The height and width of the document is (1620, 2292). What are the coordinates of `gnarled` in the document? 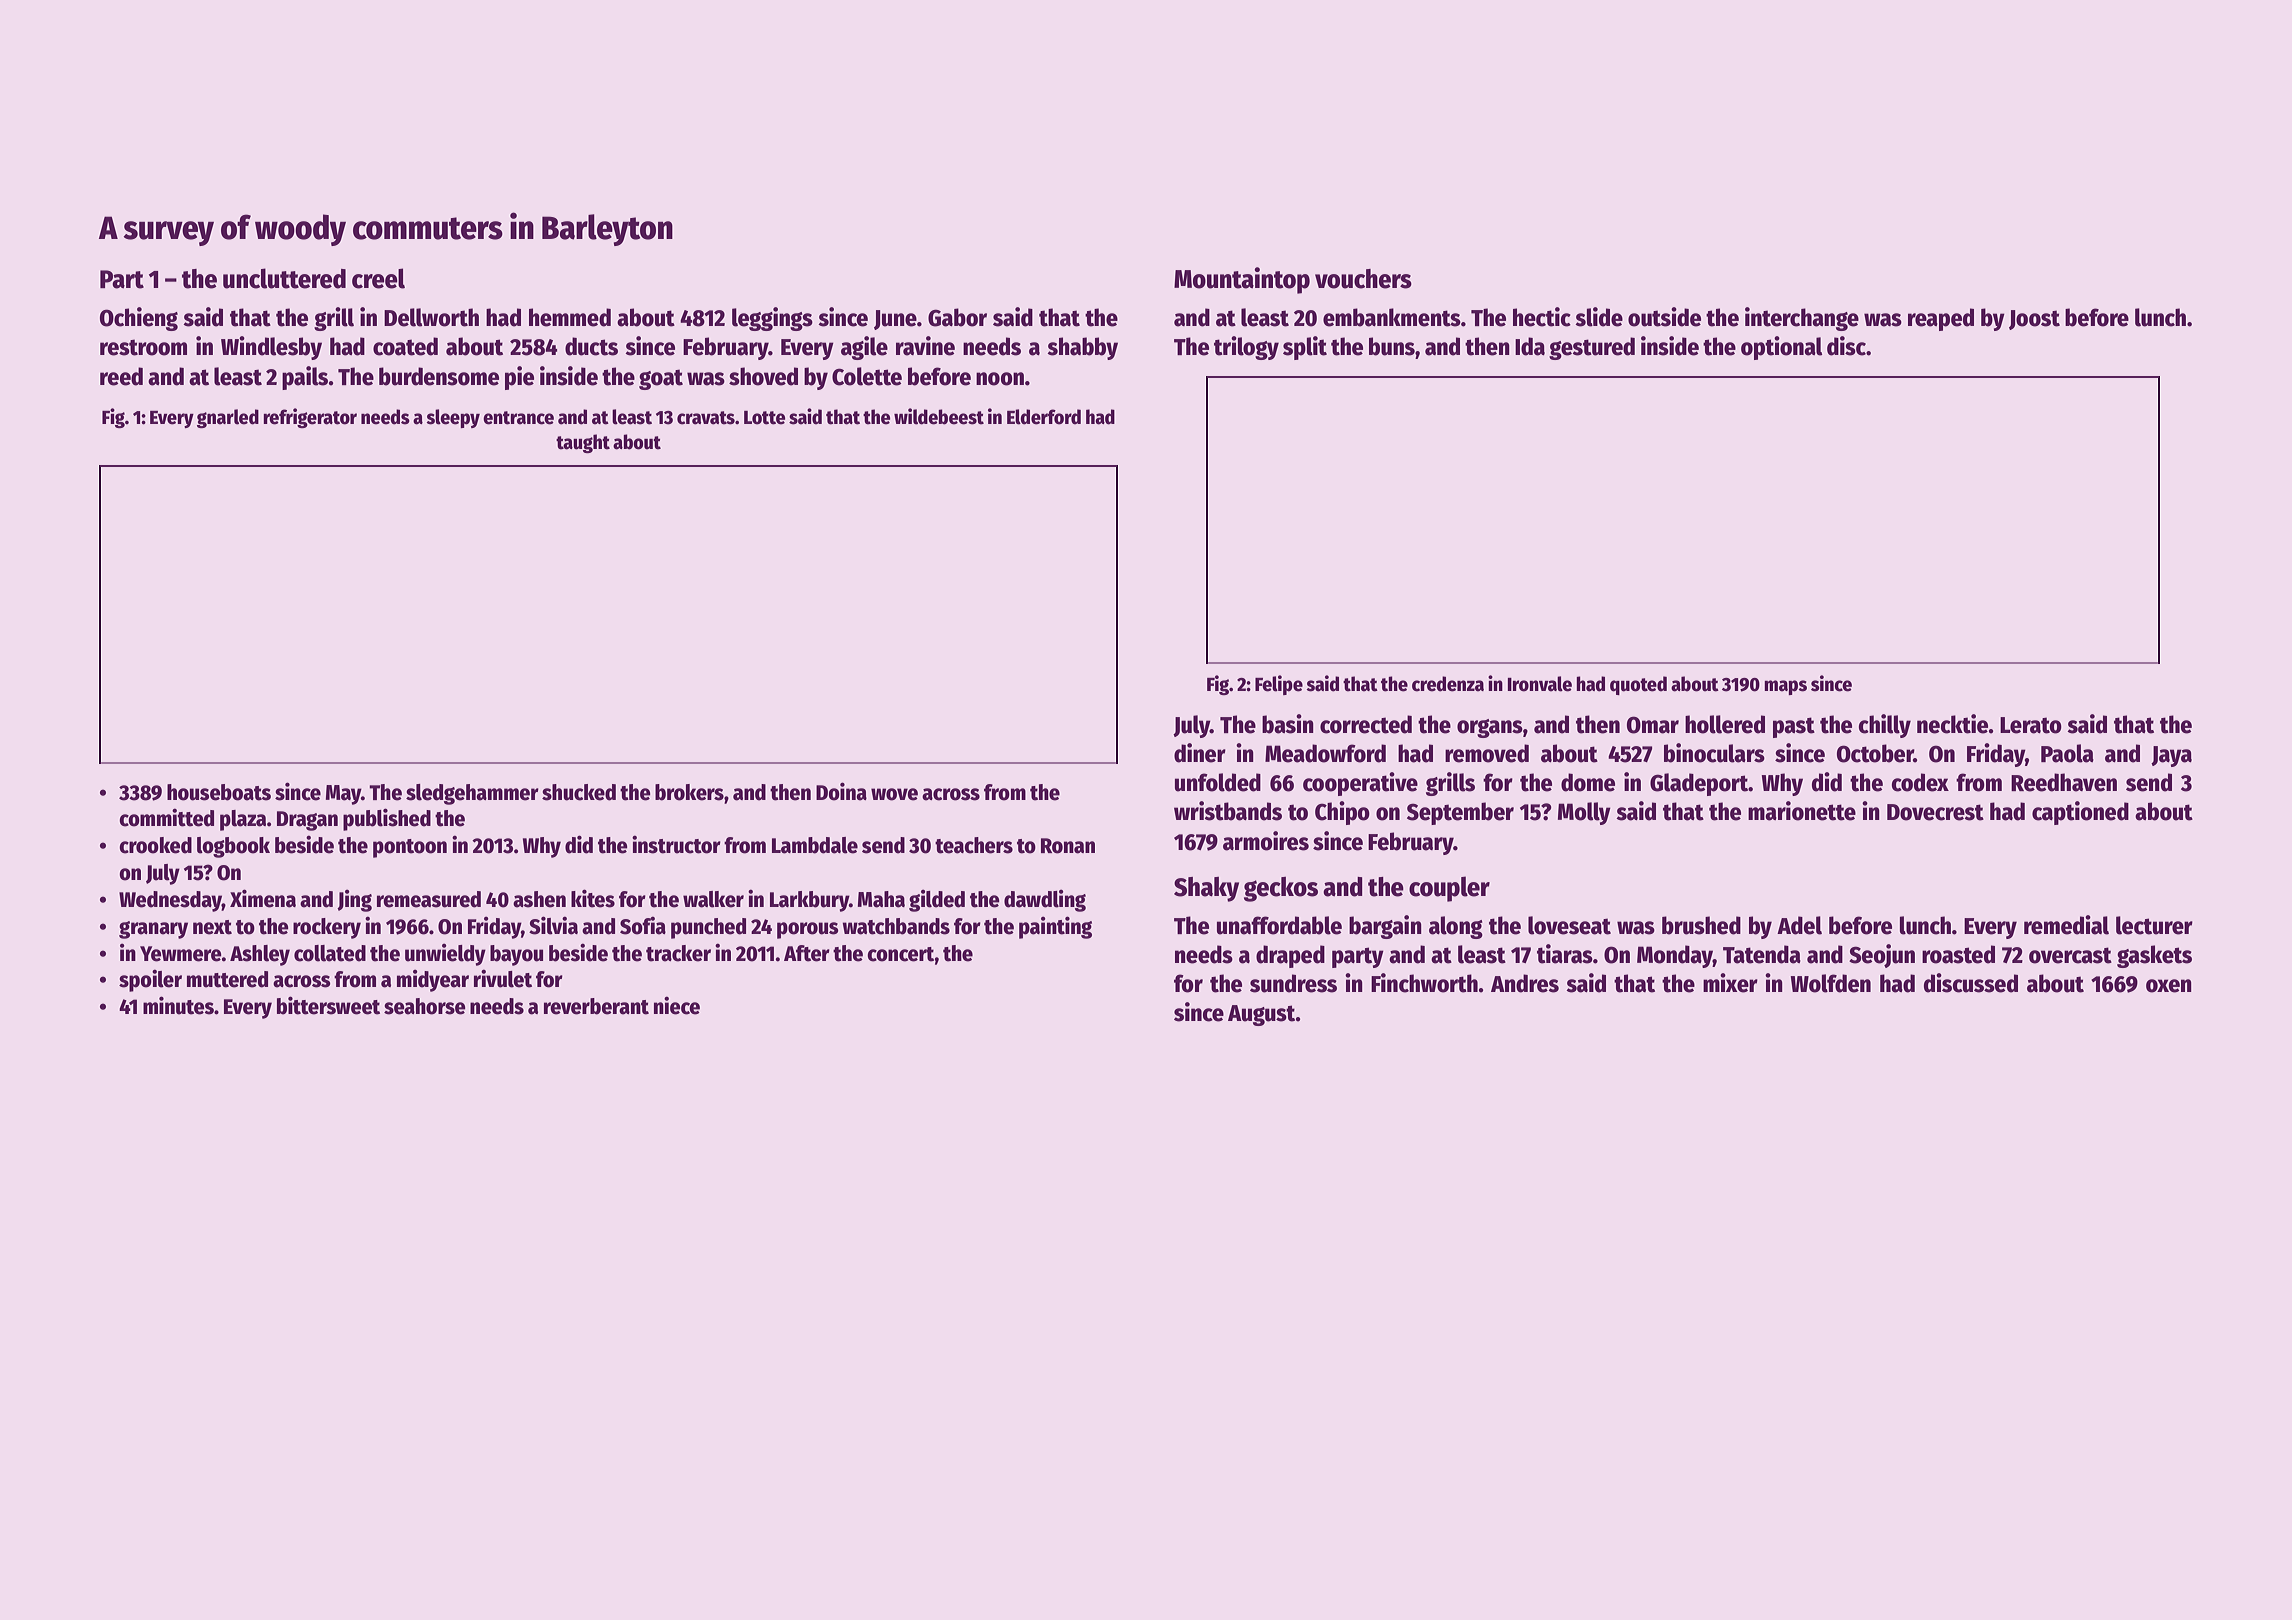 It's located at (228, 418).
